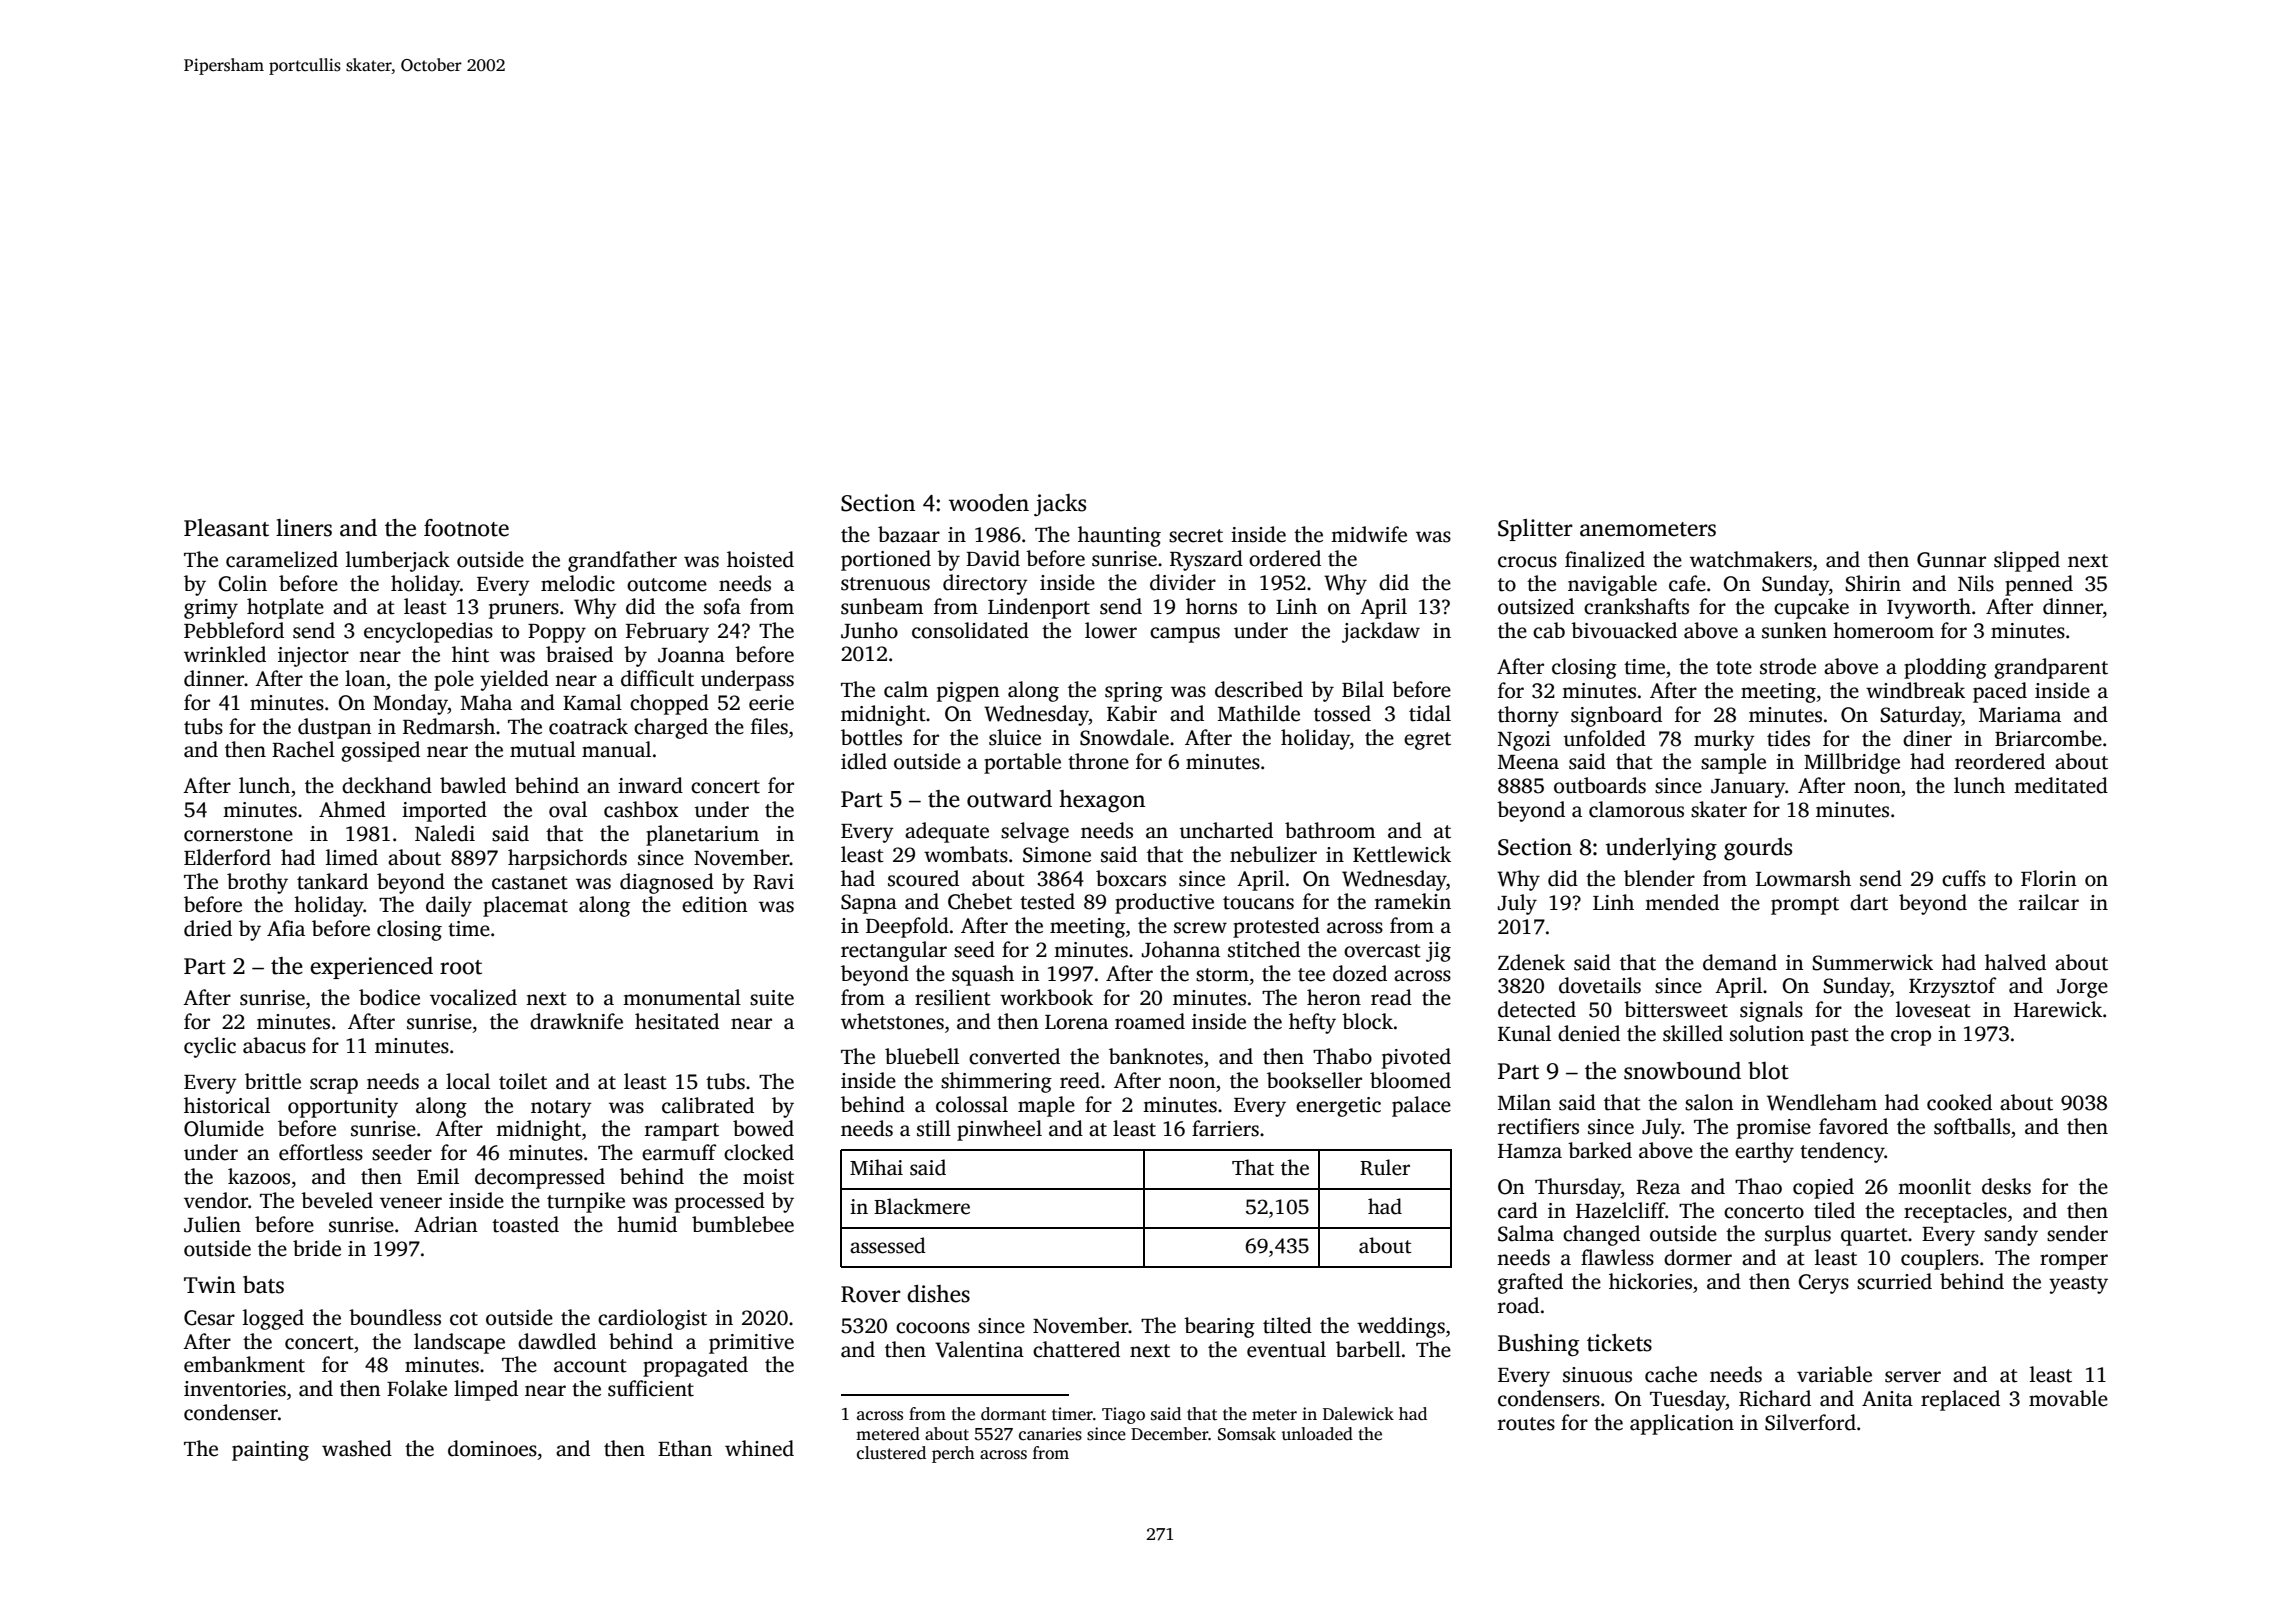 The image size is (2292, 1620). I want to click on daily, so click(449, 906).
